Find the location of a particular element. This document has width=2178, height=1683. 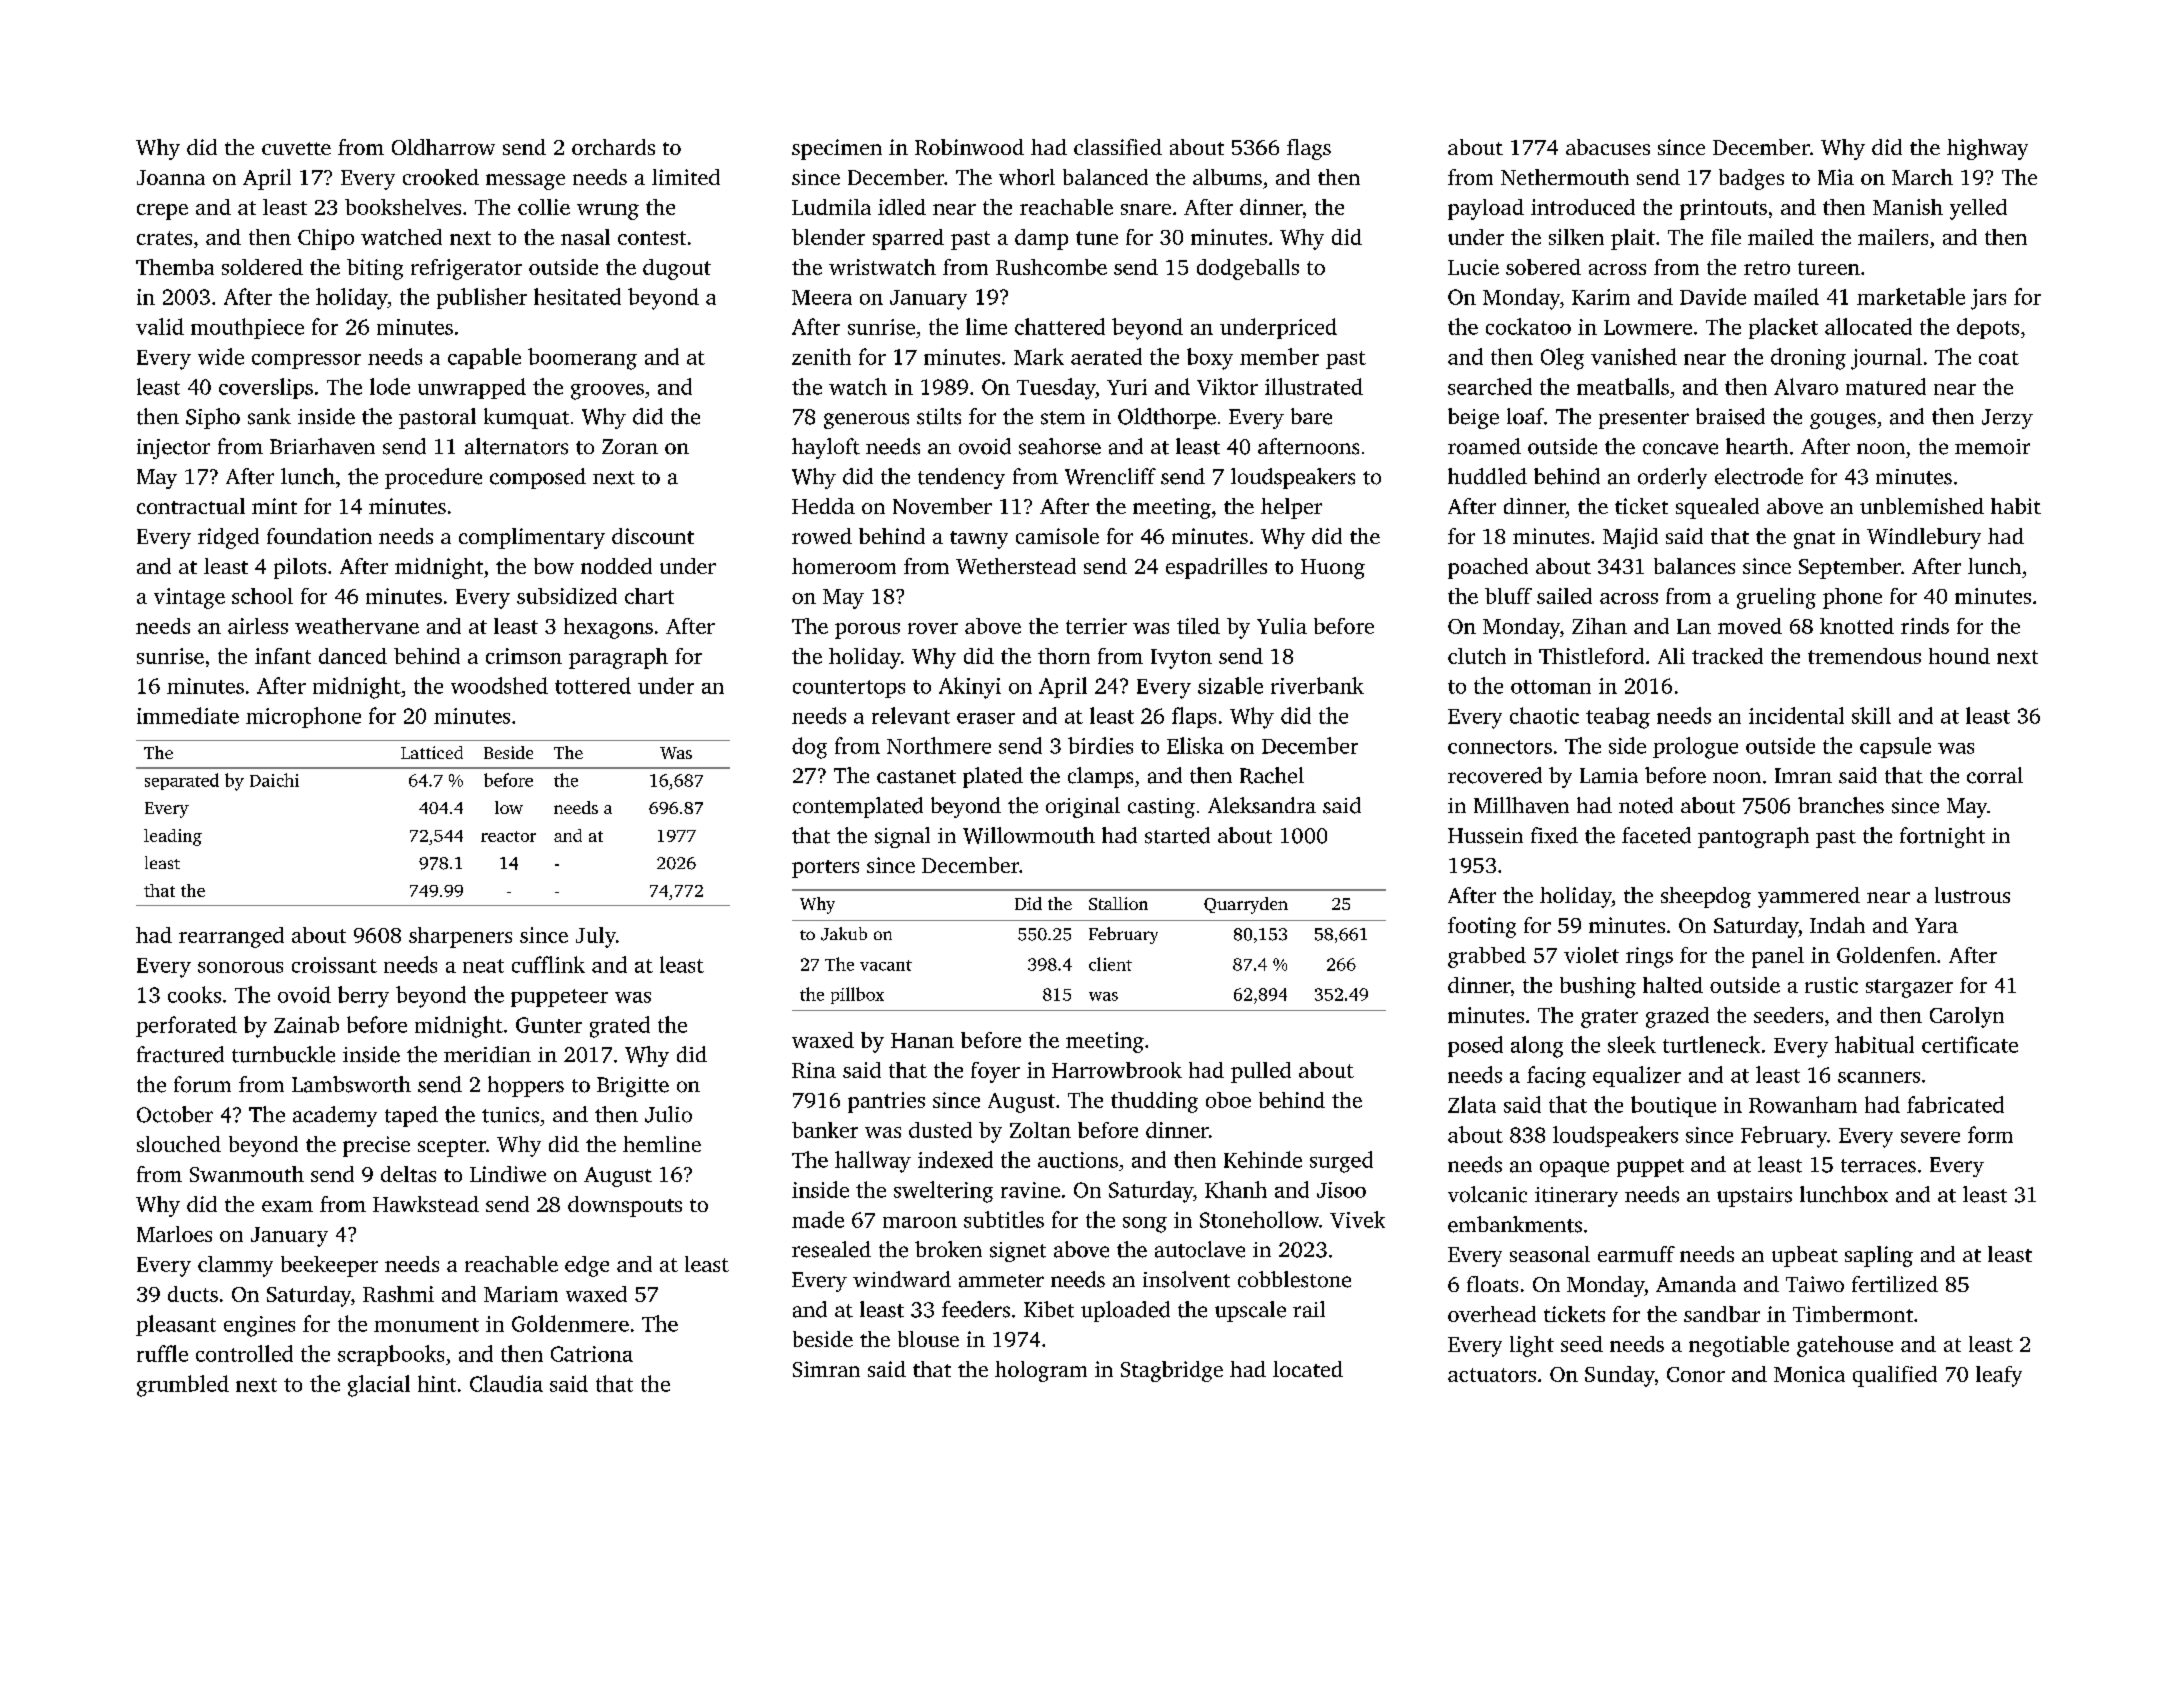

bow is located at coordinates (554, 566).
